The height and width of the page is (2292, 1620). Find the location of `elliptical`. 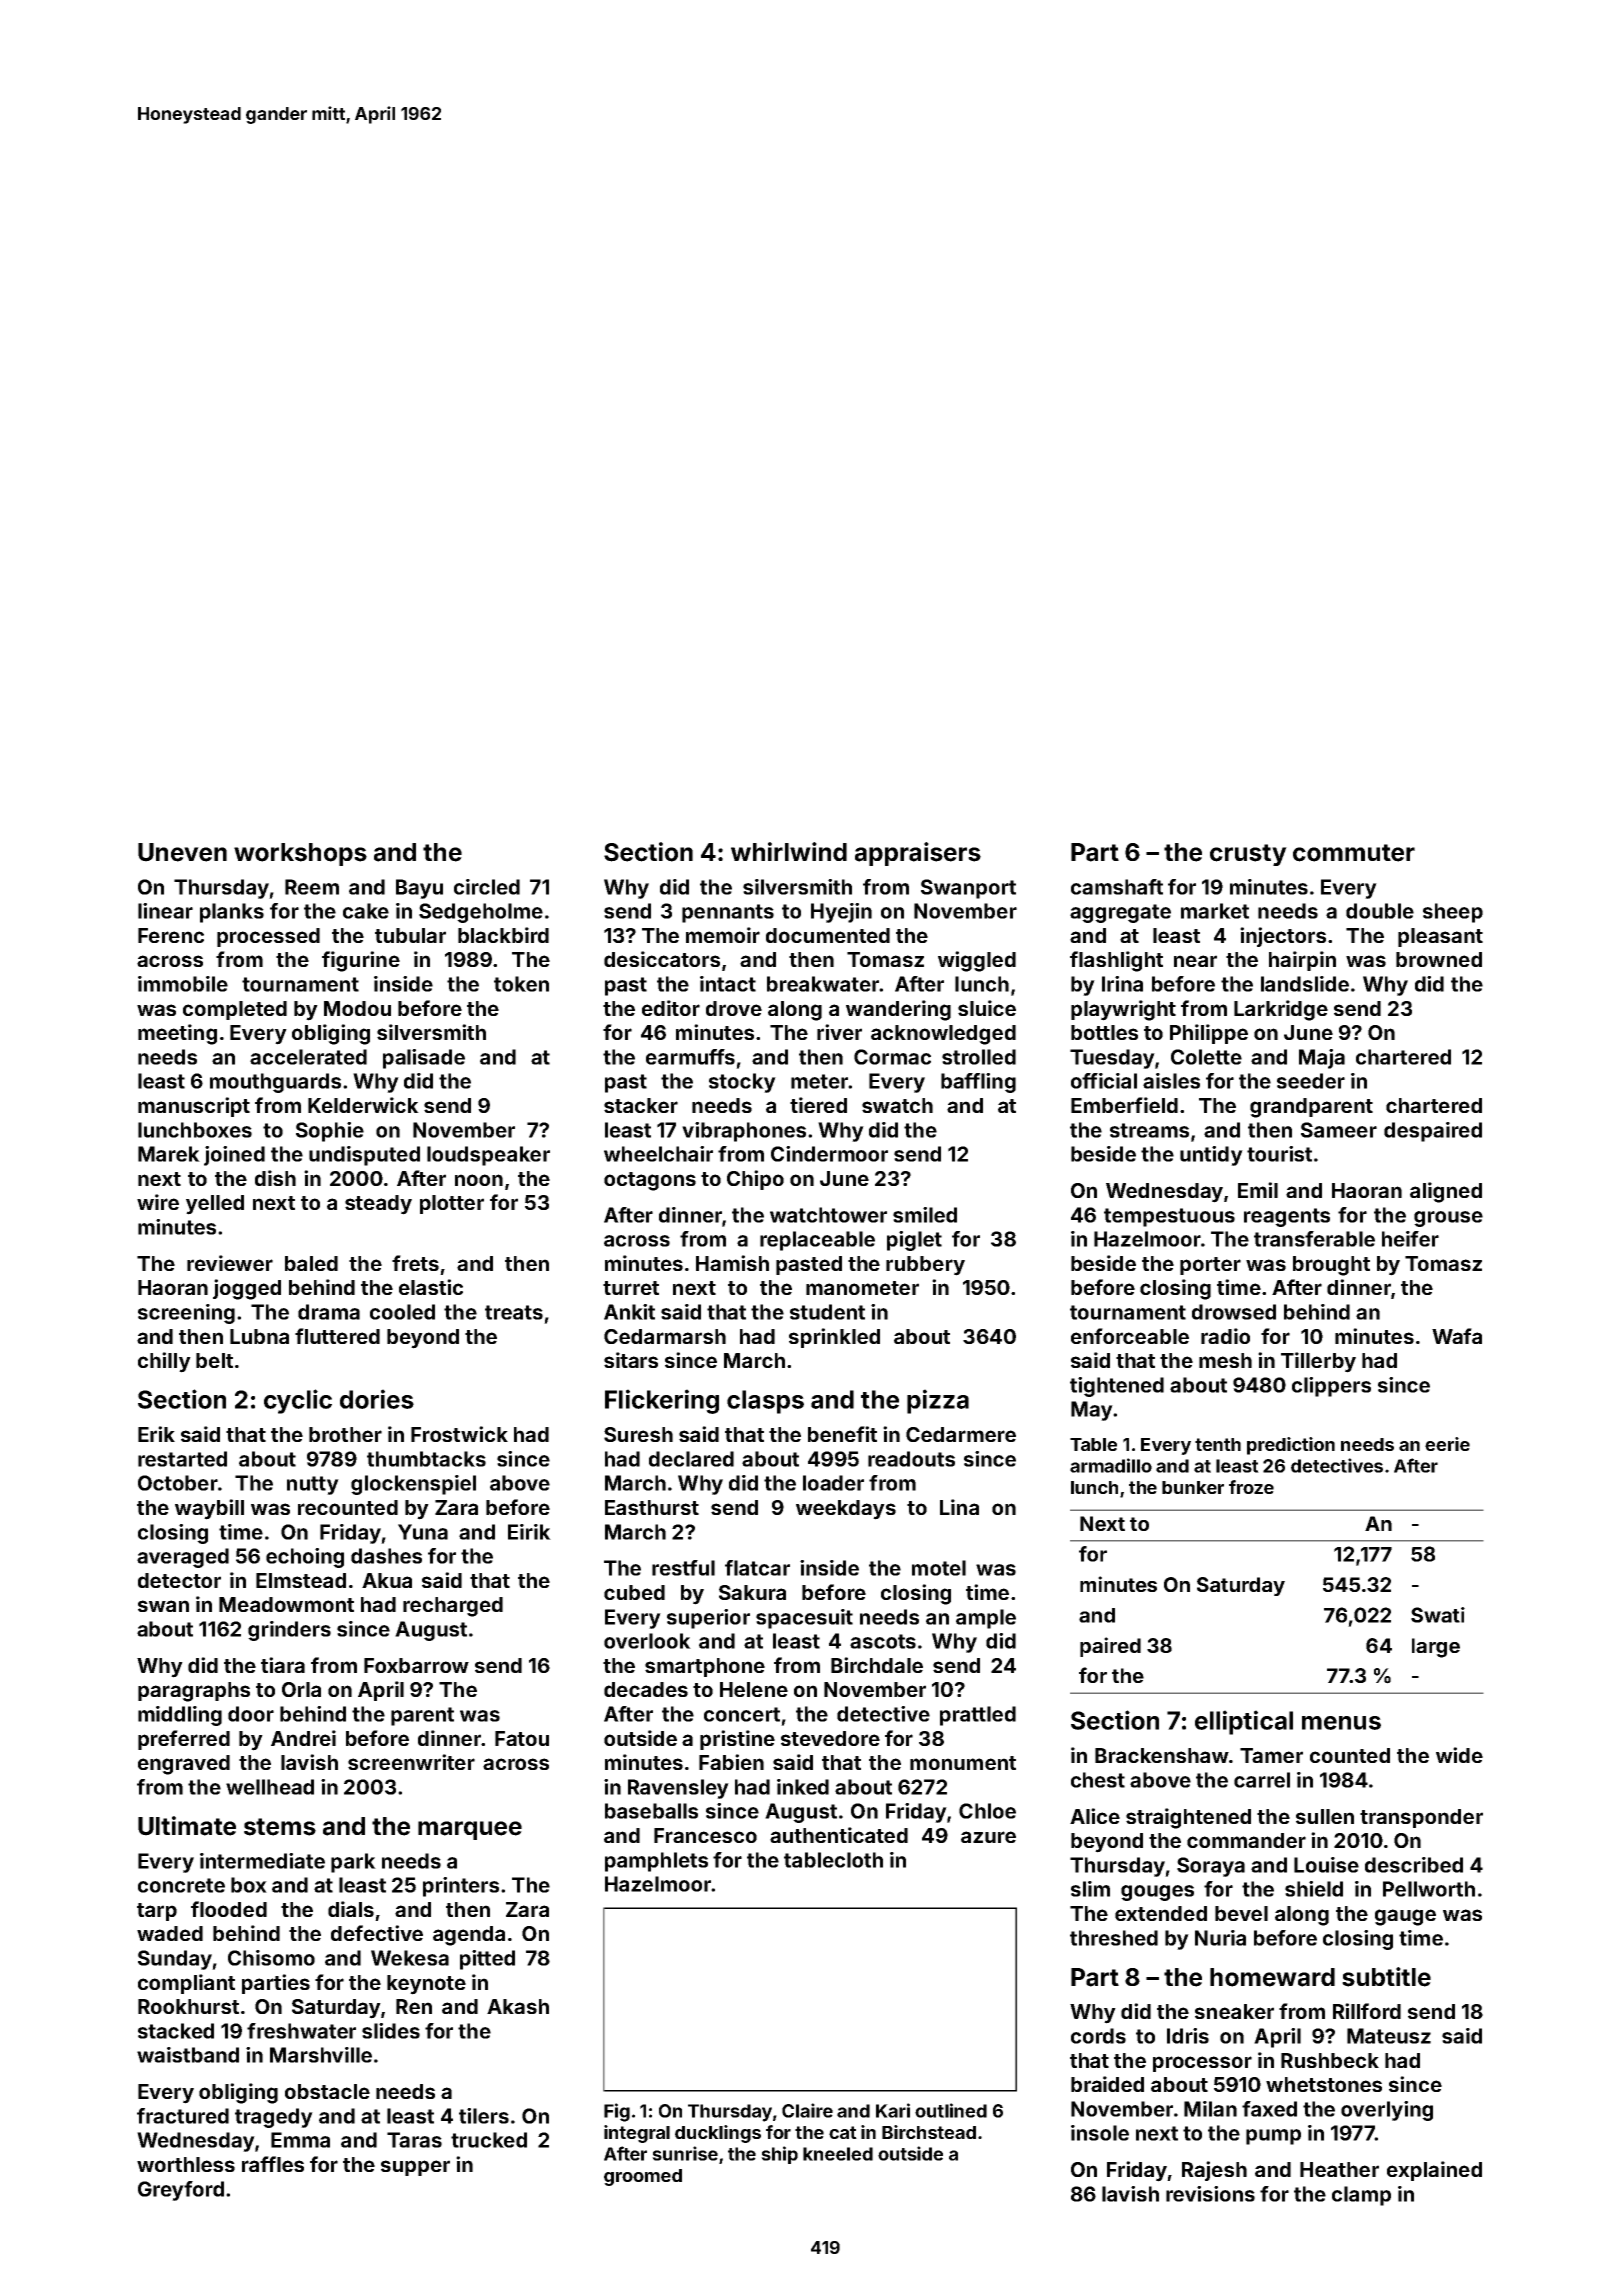

elliptical is located at coordinates (1244, 1722).
